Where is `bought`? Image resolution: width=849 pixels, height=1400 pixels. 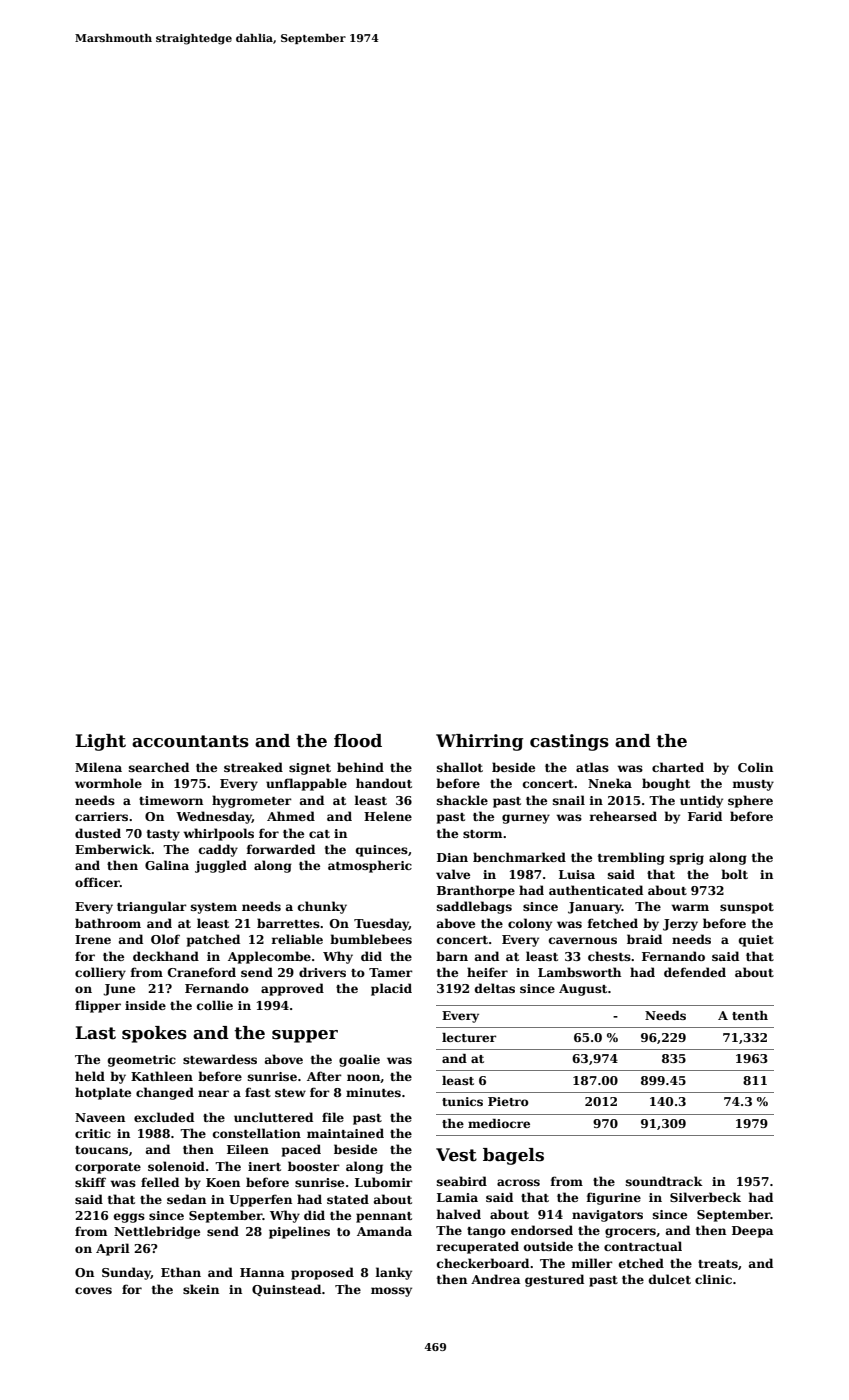
bought is located at coordinates (666, 784).
